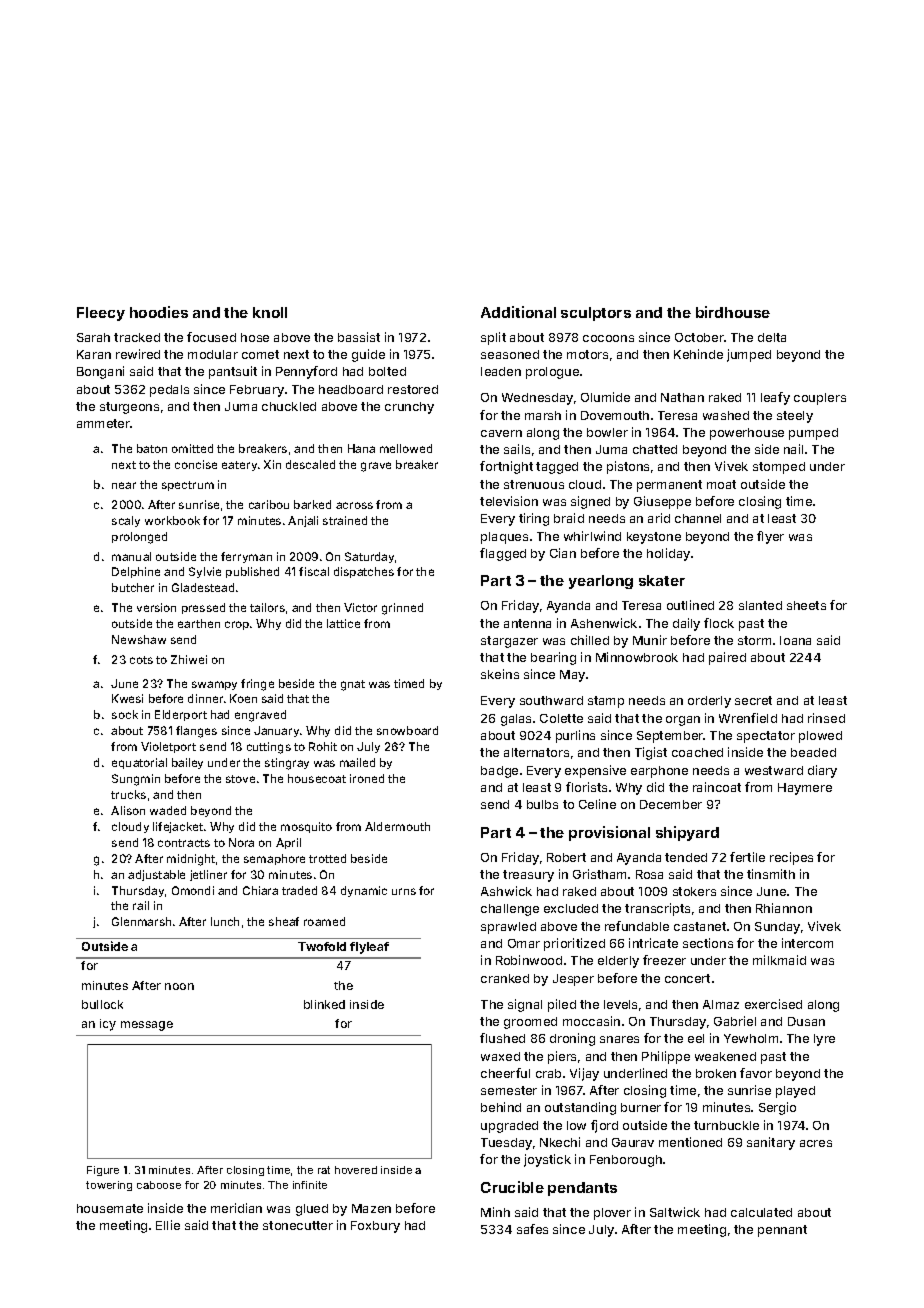 This document has width=924, height=1308. What do you see at coordinates (770, 537) in the document?
I see `flyer` at bounding box center [770, 537].
